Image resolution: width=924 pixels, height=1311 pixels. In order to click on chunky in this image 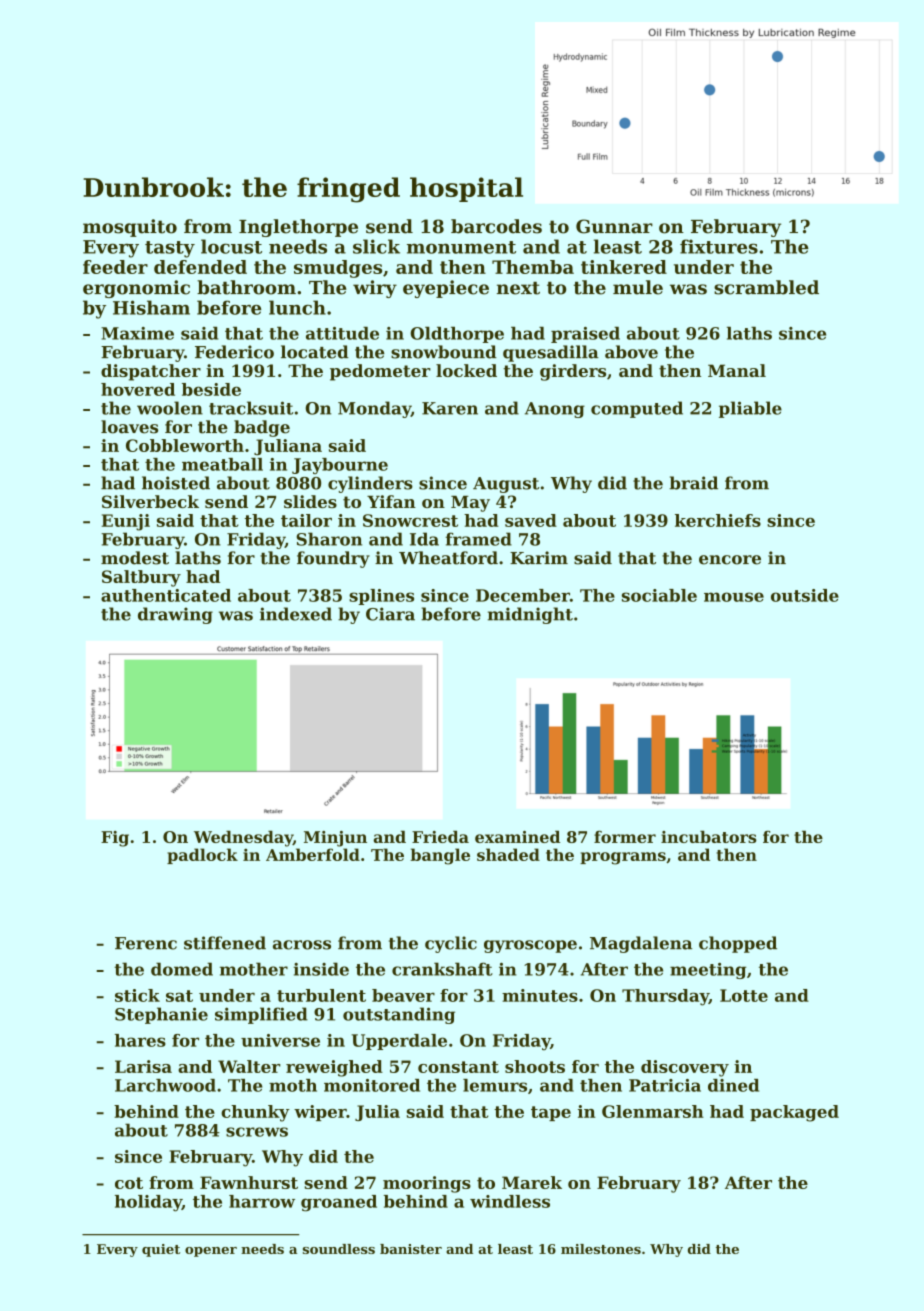, I will do `click(255, 1113)`.
